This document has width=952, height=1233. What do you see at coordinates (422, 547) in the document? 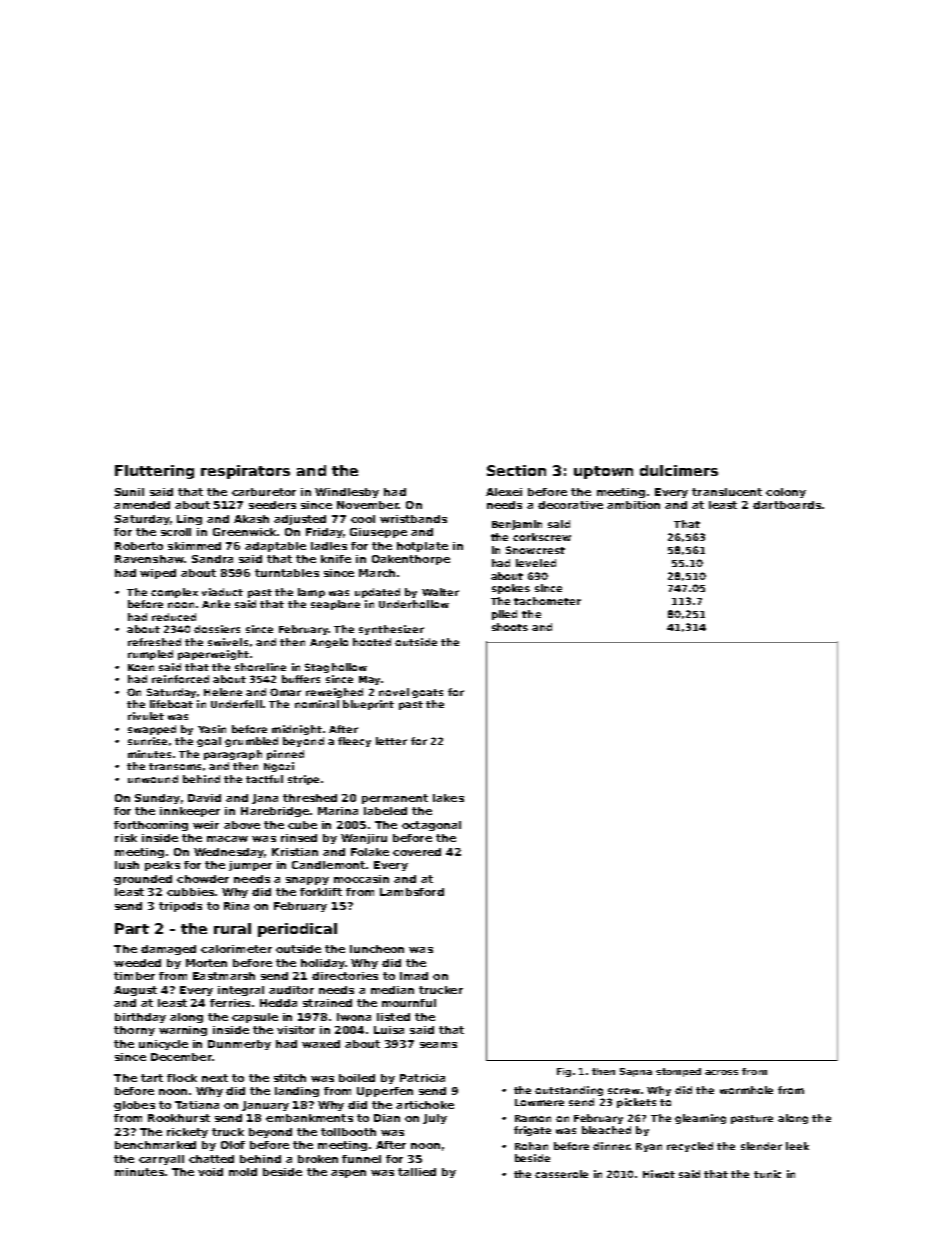
I see `hotplate` at bounding box center [422, 547].
